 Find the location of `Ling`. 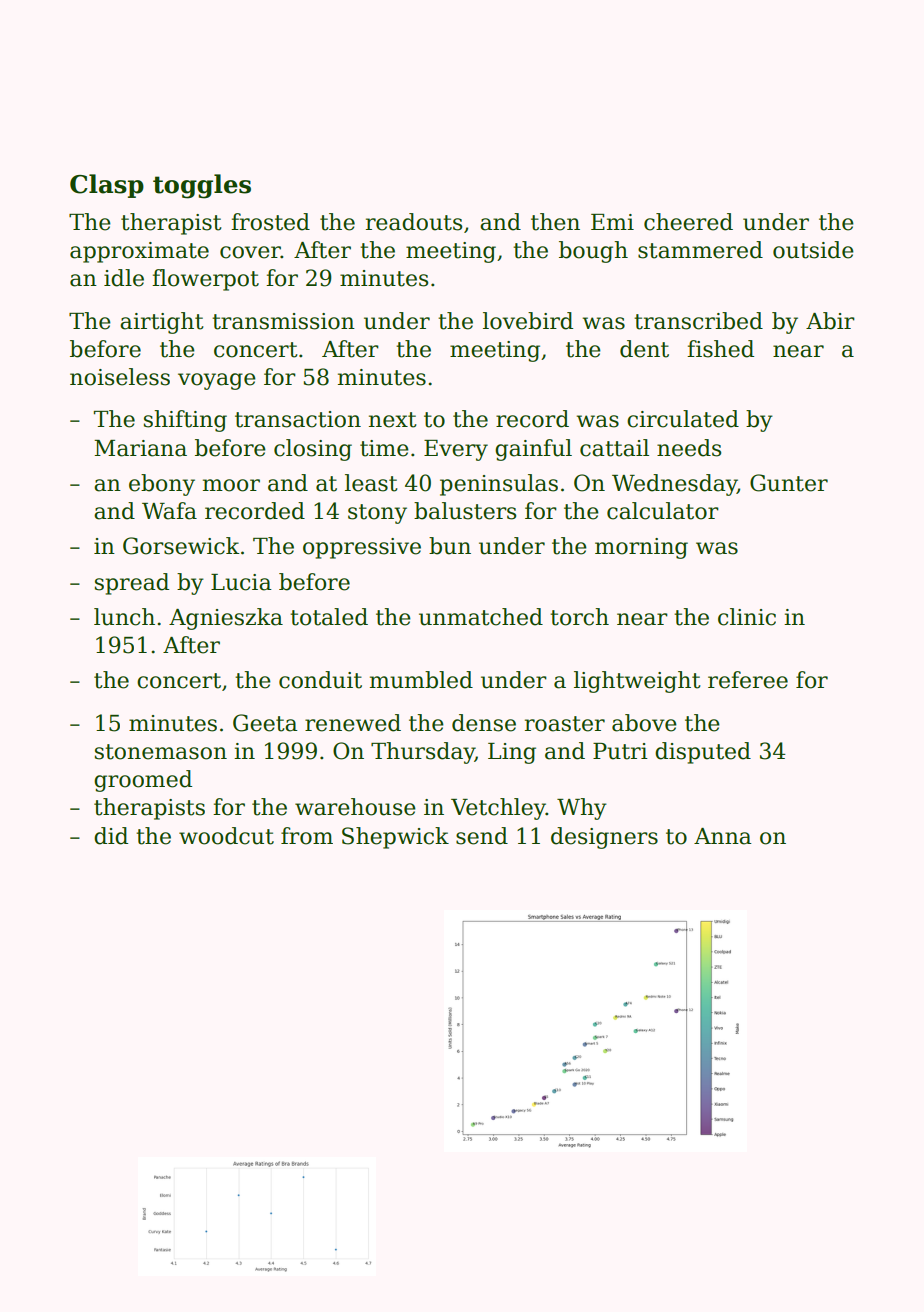

Ling is located at coordinates (512, 753).
